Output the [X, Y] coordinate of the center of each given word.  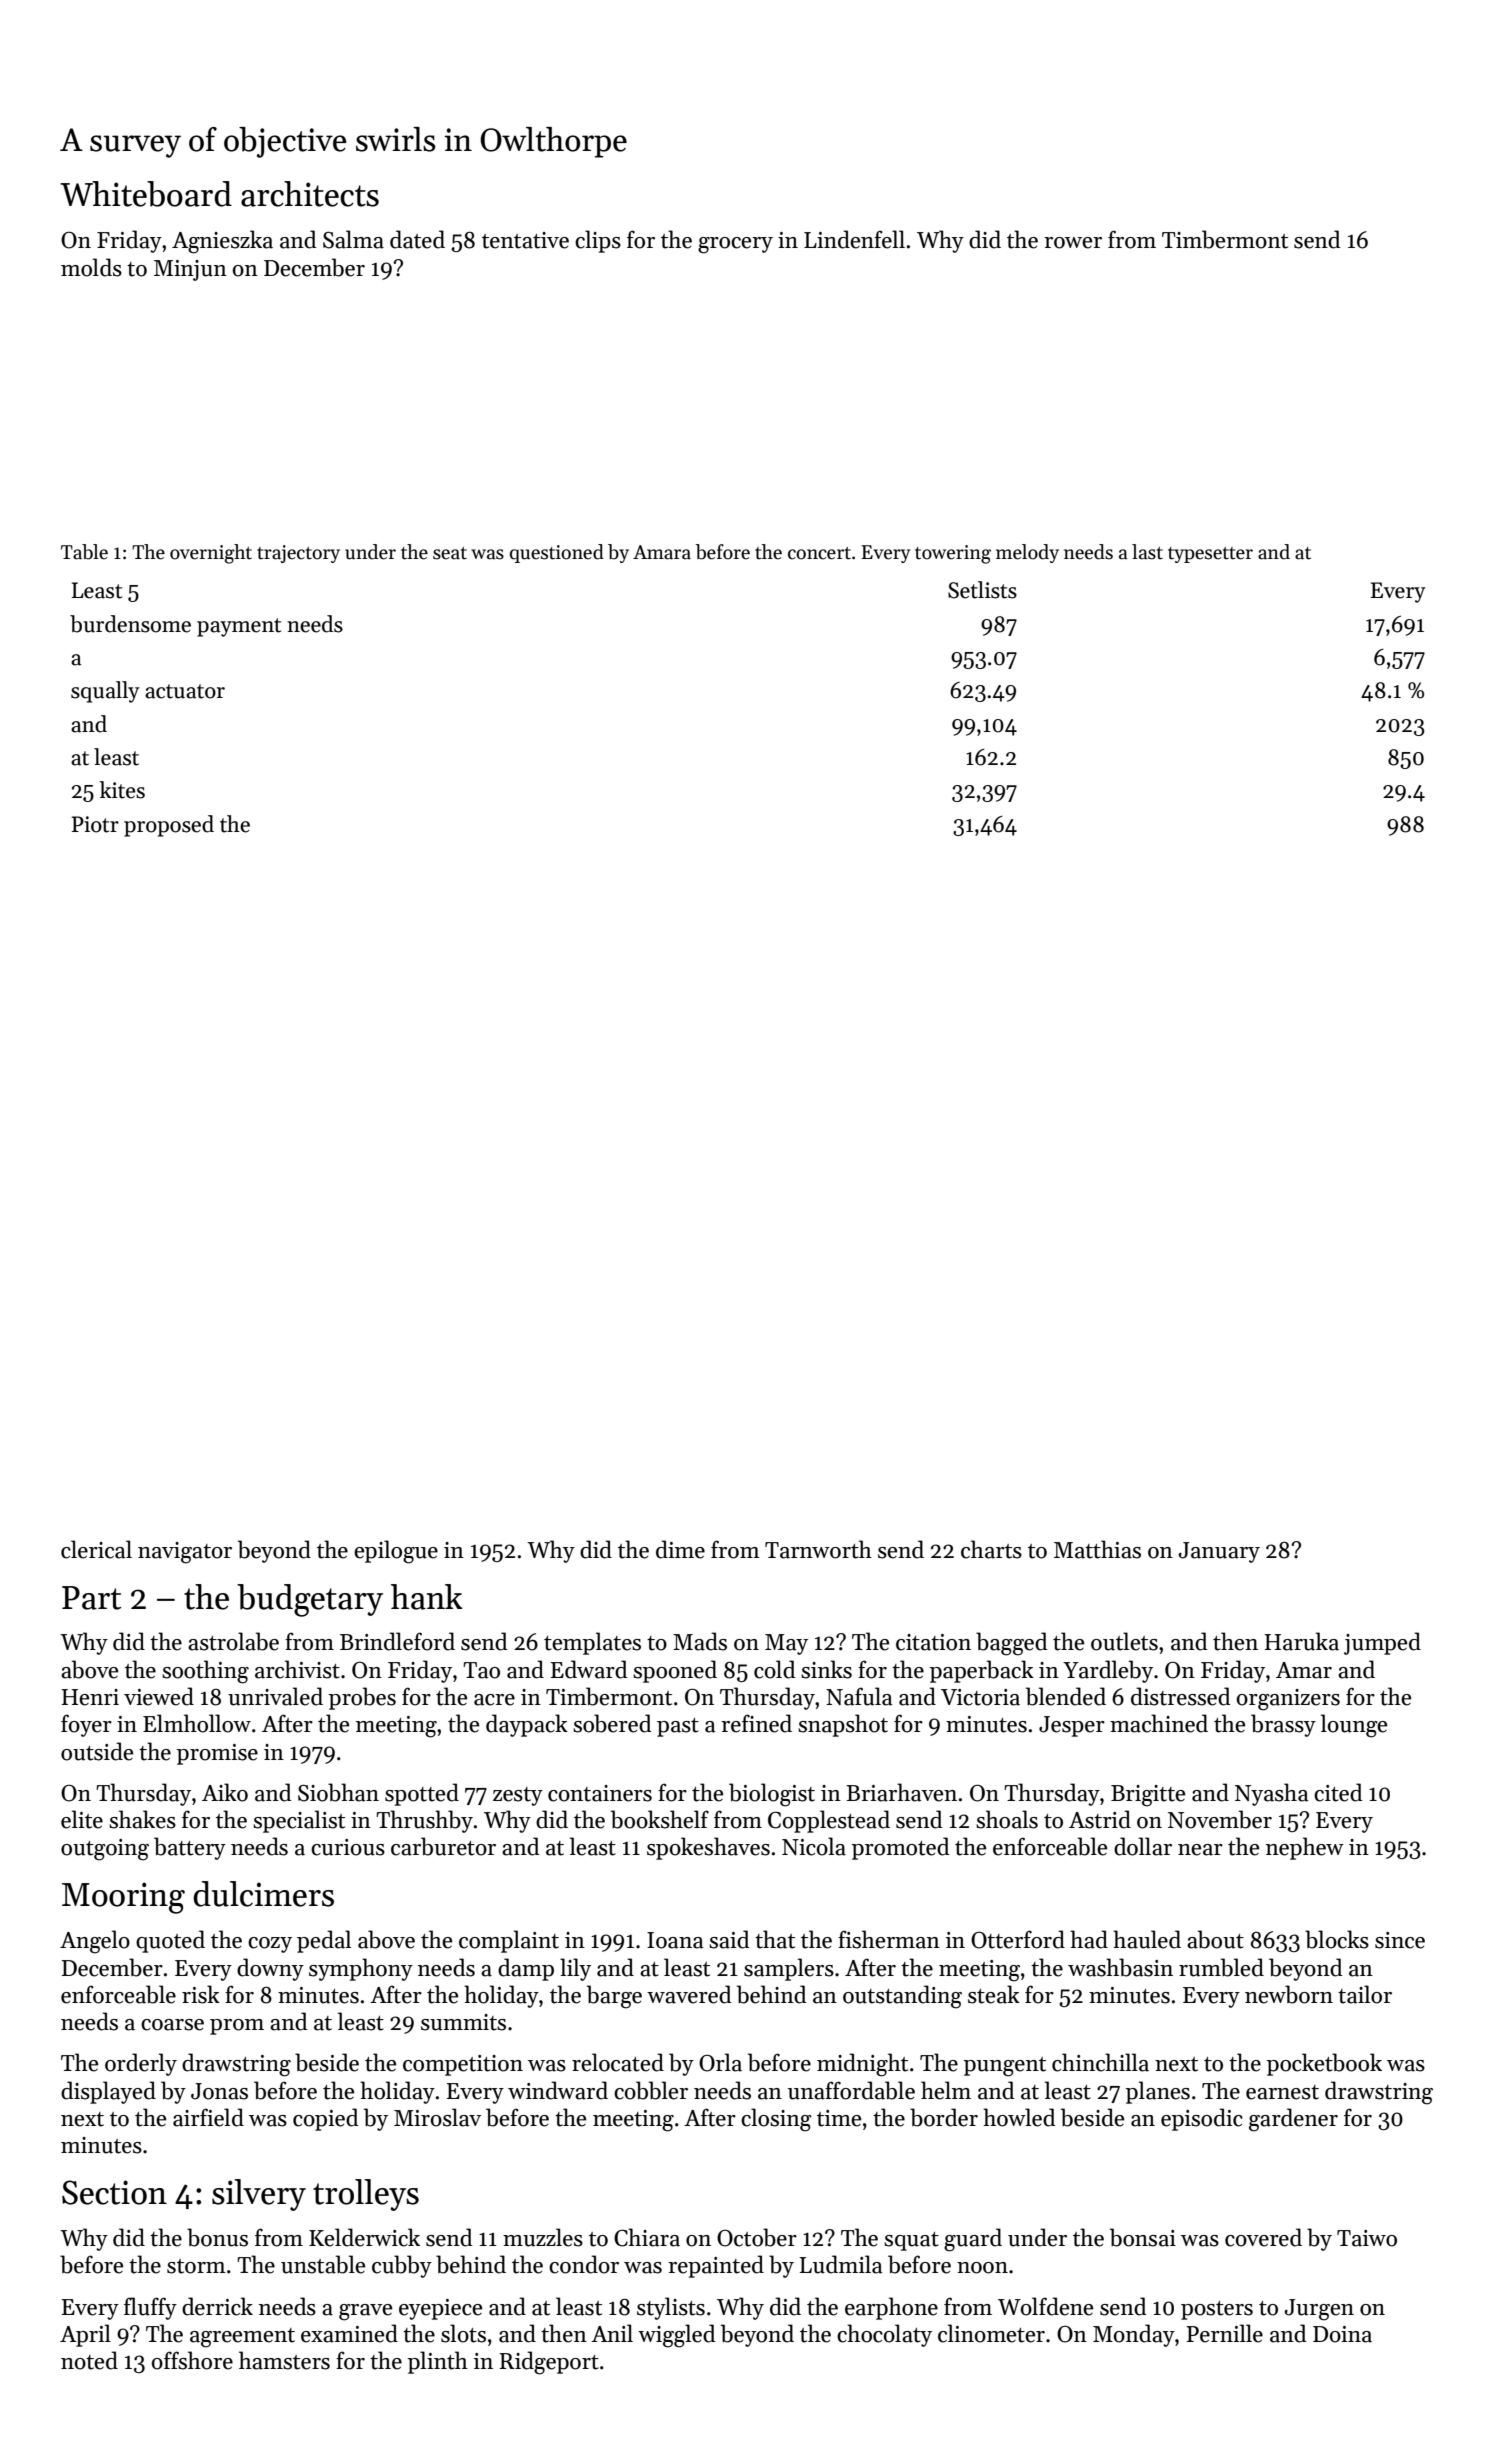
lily [575, 1969]
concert [819, 553]
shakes [142, 1819]
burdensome [130, 624]
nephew [1305, 1848]
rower [1073, 243]
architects [310, 194]
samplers [789, 1969]
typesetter [1210, 555]
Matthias [1097, 1549]
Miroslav [437, 2117]
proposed [169, 826]
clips [598, 241]
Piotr [95, 824]
